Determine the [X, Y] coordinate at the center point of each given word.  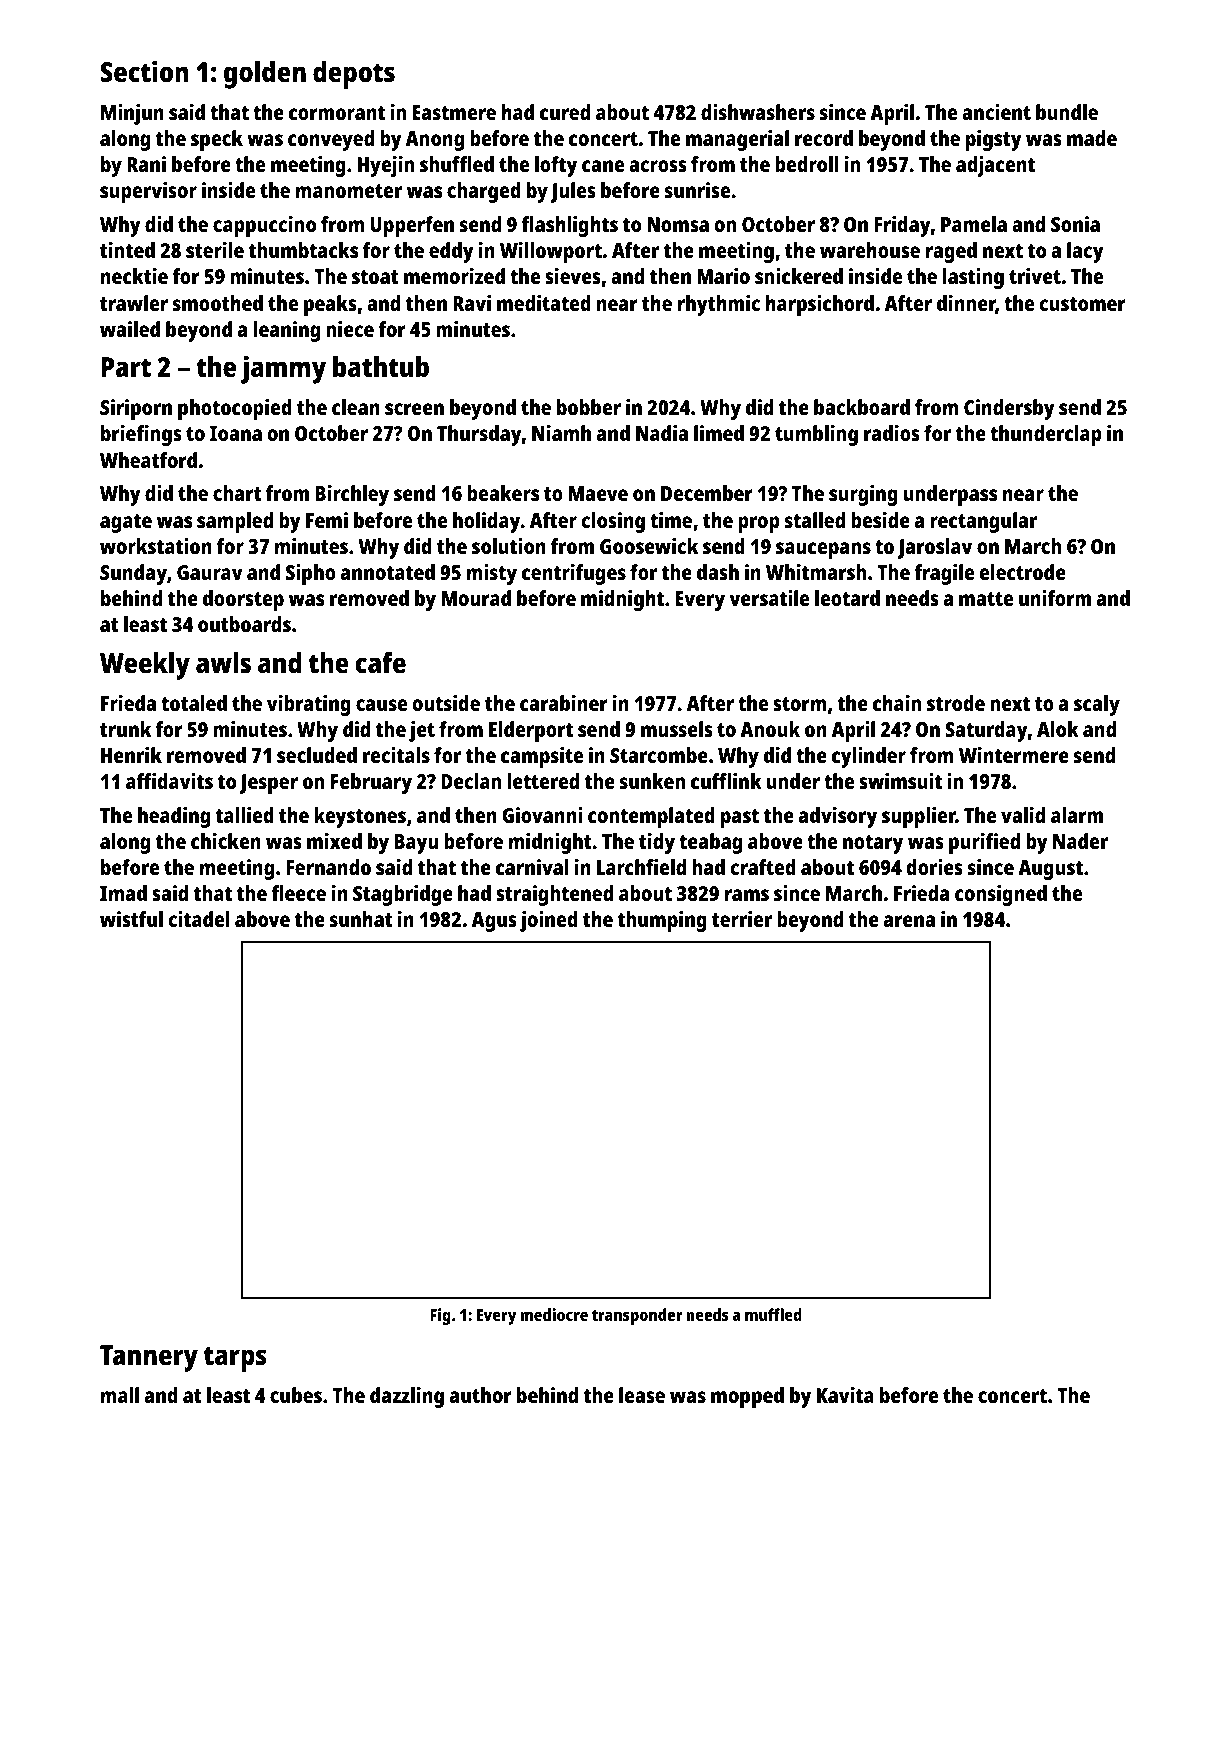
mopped [747, 1397]
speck [217, 140]
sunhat [361, 919]
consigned [1001, 895]
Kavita [845, 1395]
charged [484, 192]
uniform [1055, 598]
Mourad [476, 598]
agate [126, 523]
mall [120, 1395]
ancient [996, 112]
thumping [662, 921]
